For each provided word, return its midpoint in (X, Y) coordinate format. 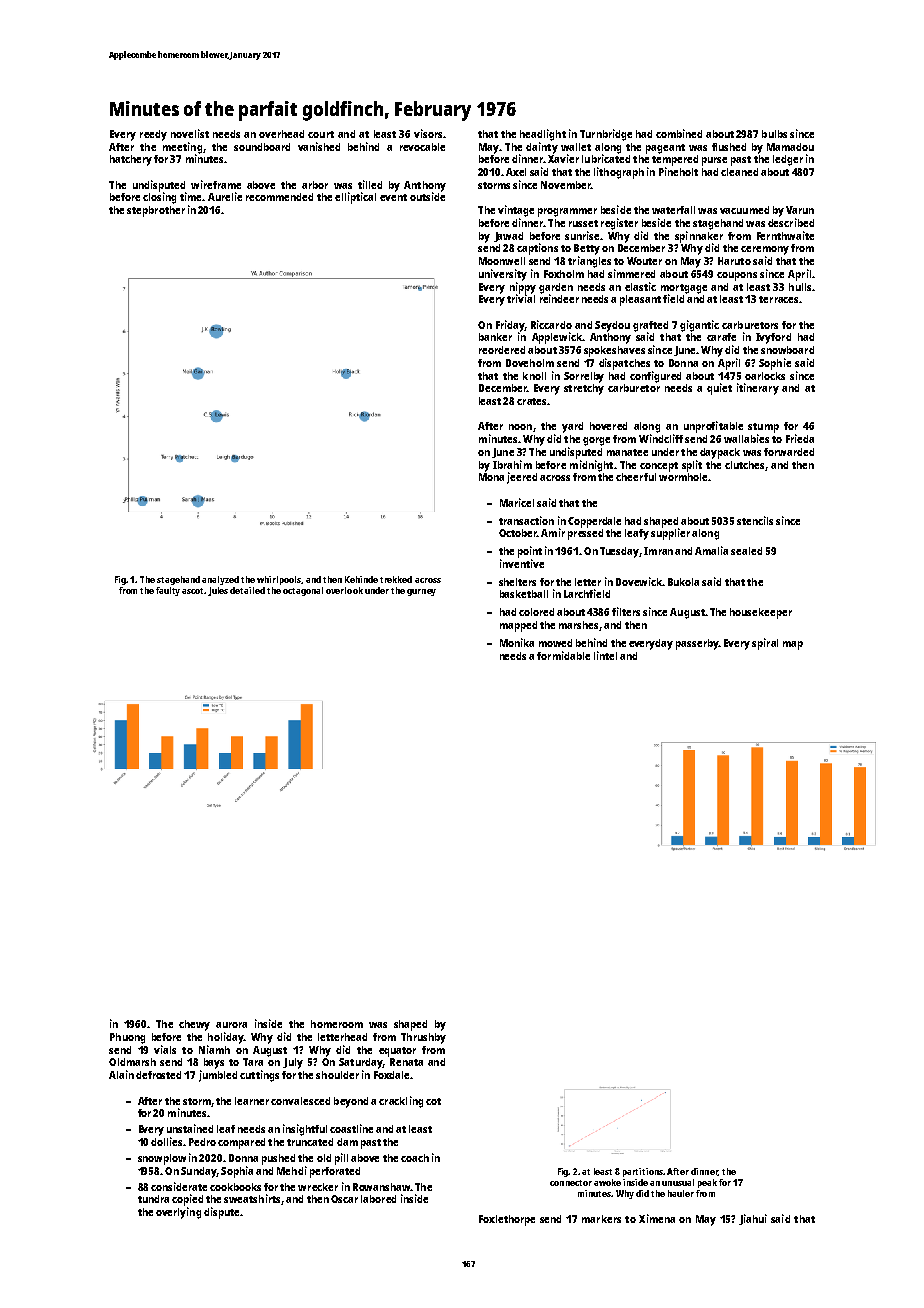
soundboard (262, 147)
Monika (517, 642)
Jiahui (753, 1219)
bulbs (774, 134)
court (321, 134)
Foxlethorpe (507, 1220)
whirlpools (279, 580)
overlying (178, 1213)
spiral (765, 644)
